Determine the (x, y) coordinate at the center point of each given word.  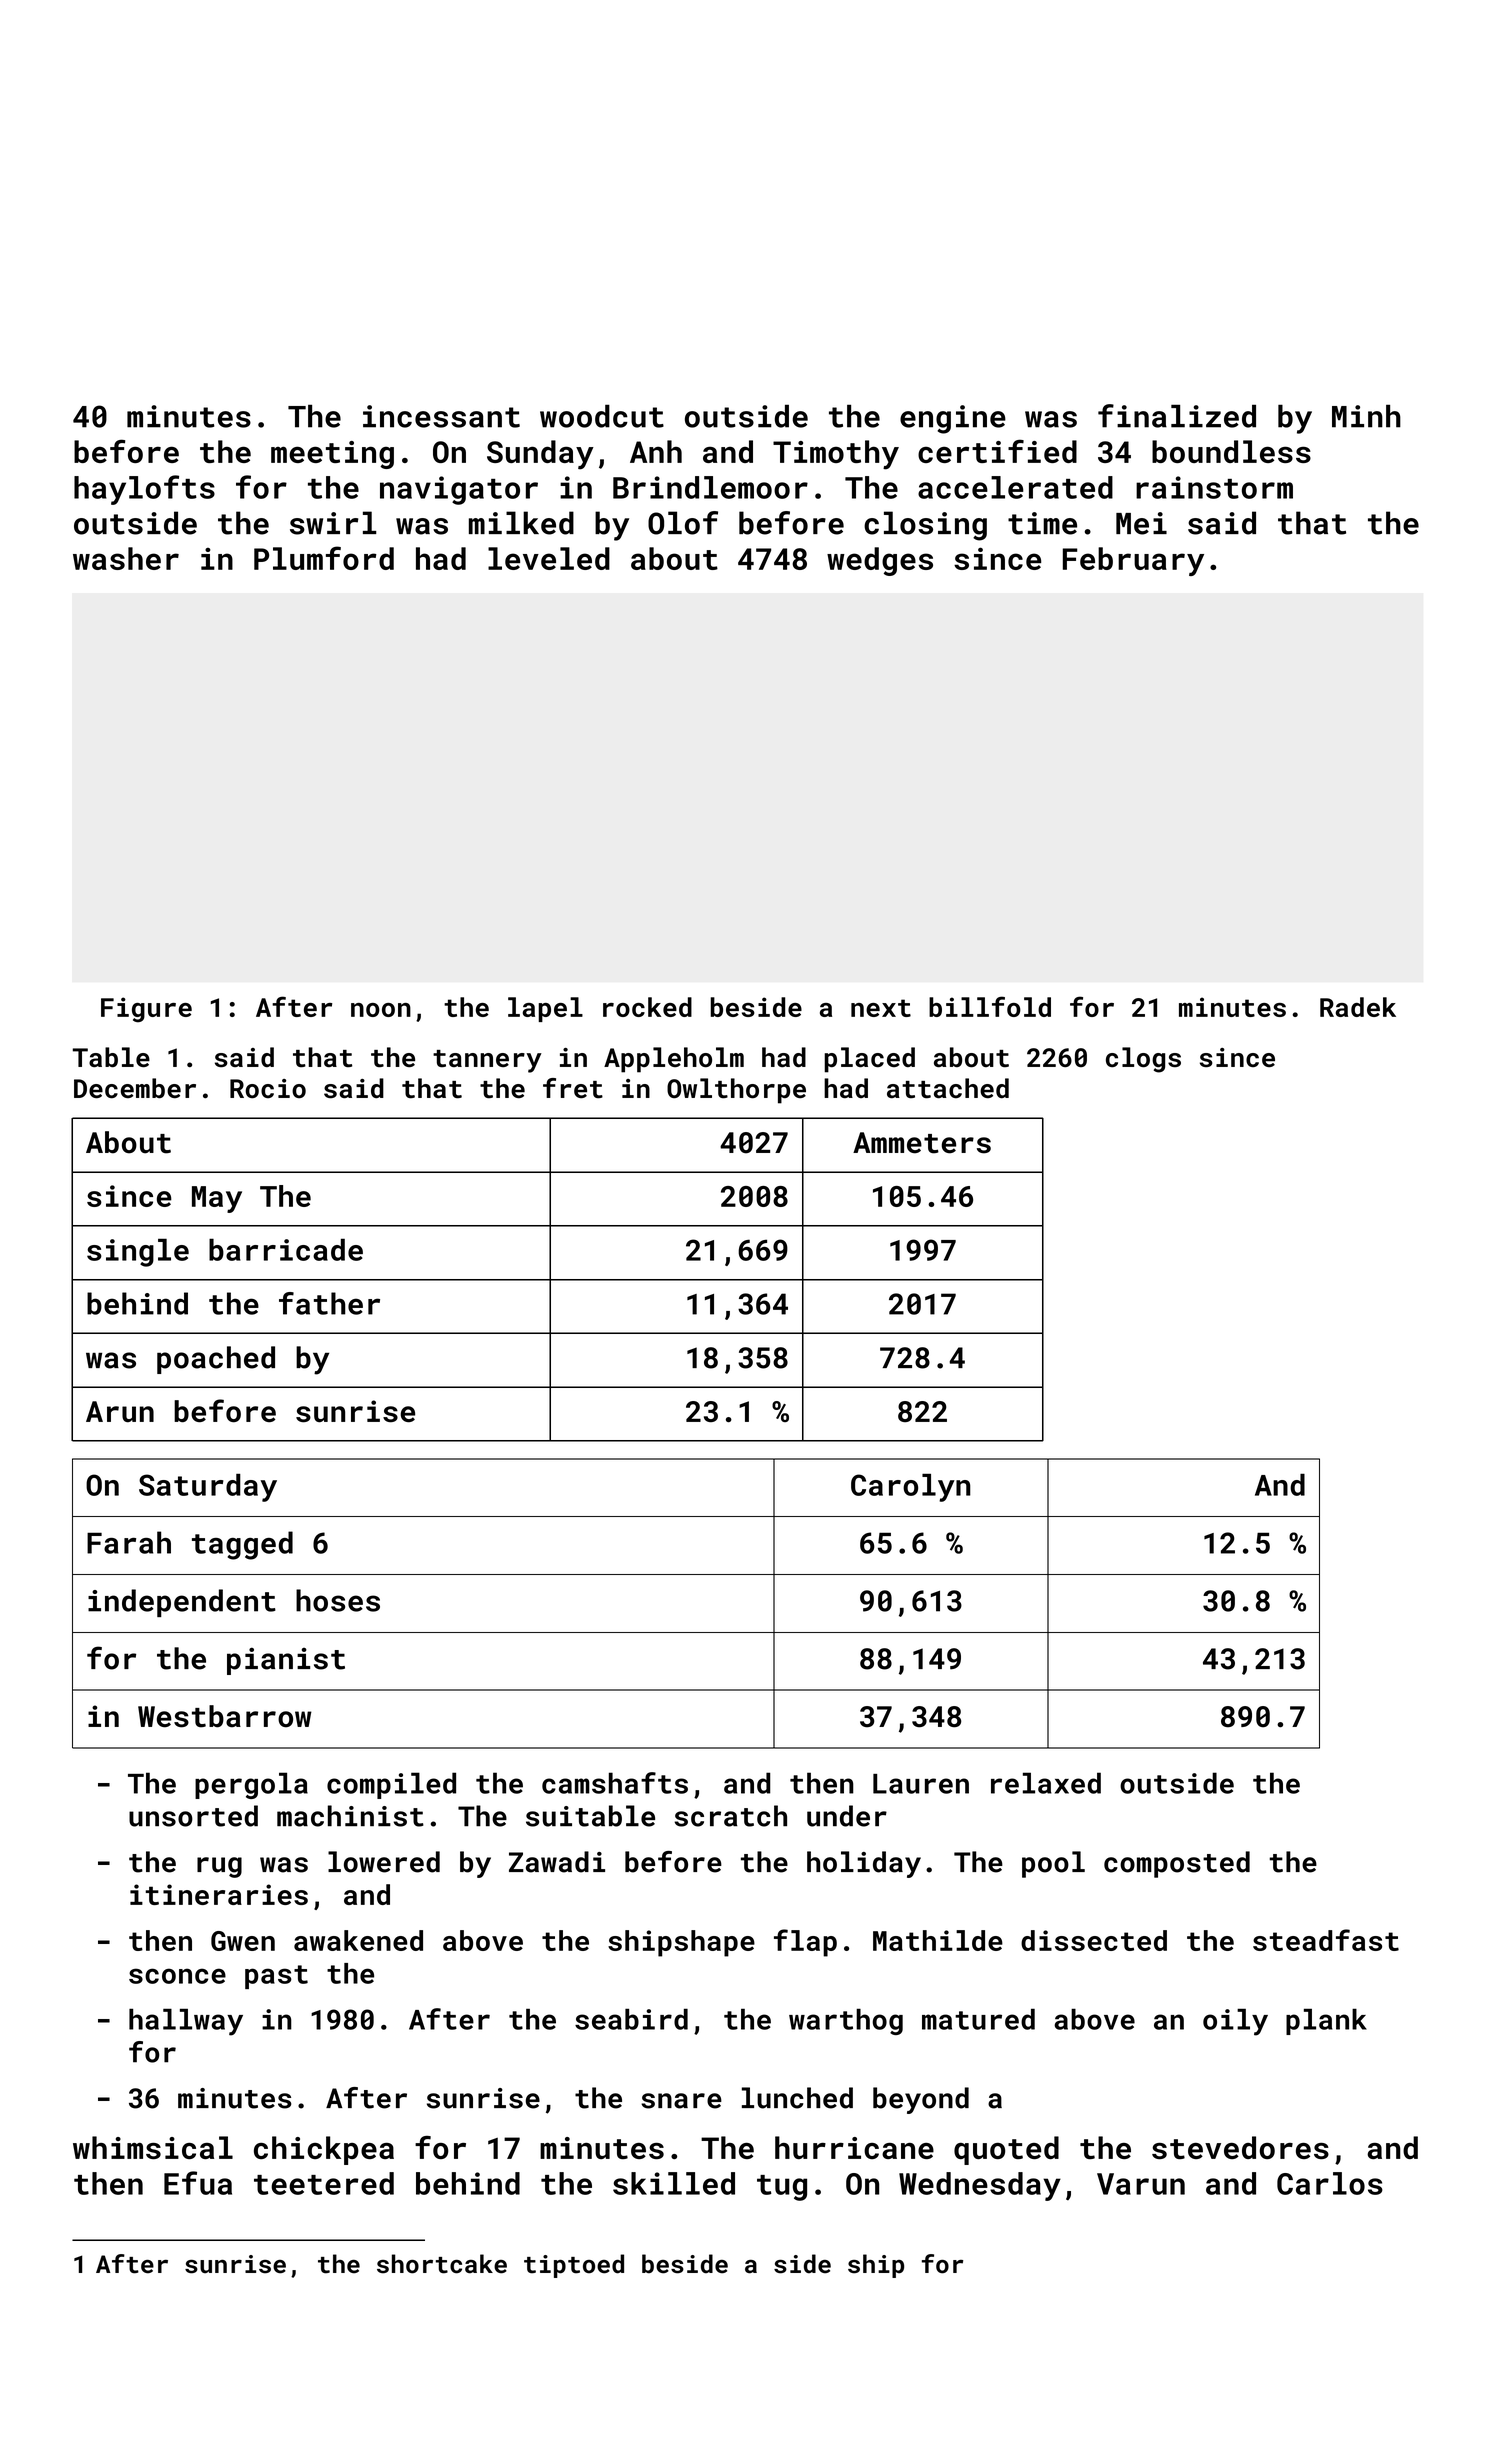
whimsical (153, 2148)
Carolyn (911, 1487)
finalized (1177, 416)
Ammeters (922, 1143)
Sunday (540, 455)
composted (1177, 1864)
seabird (631, 2019)
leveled (549, 558)
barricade (286, 1249)
